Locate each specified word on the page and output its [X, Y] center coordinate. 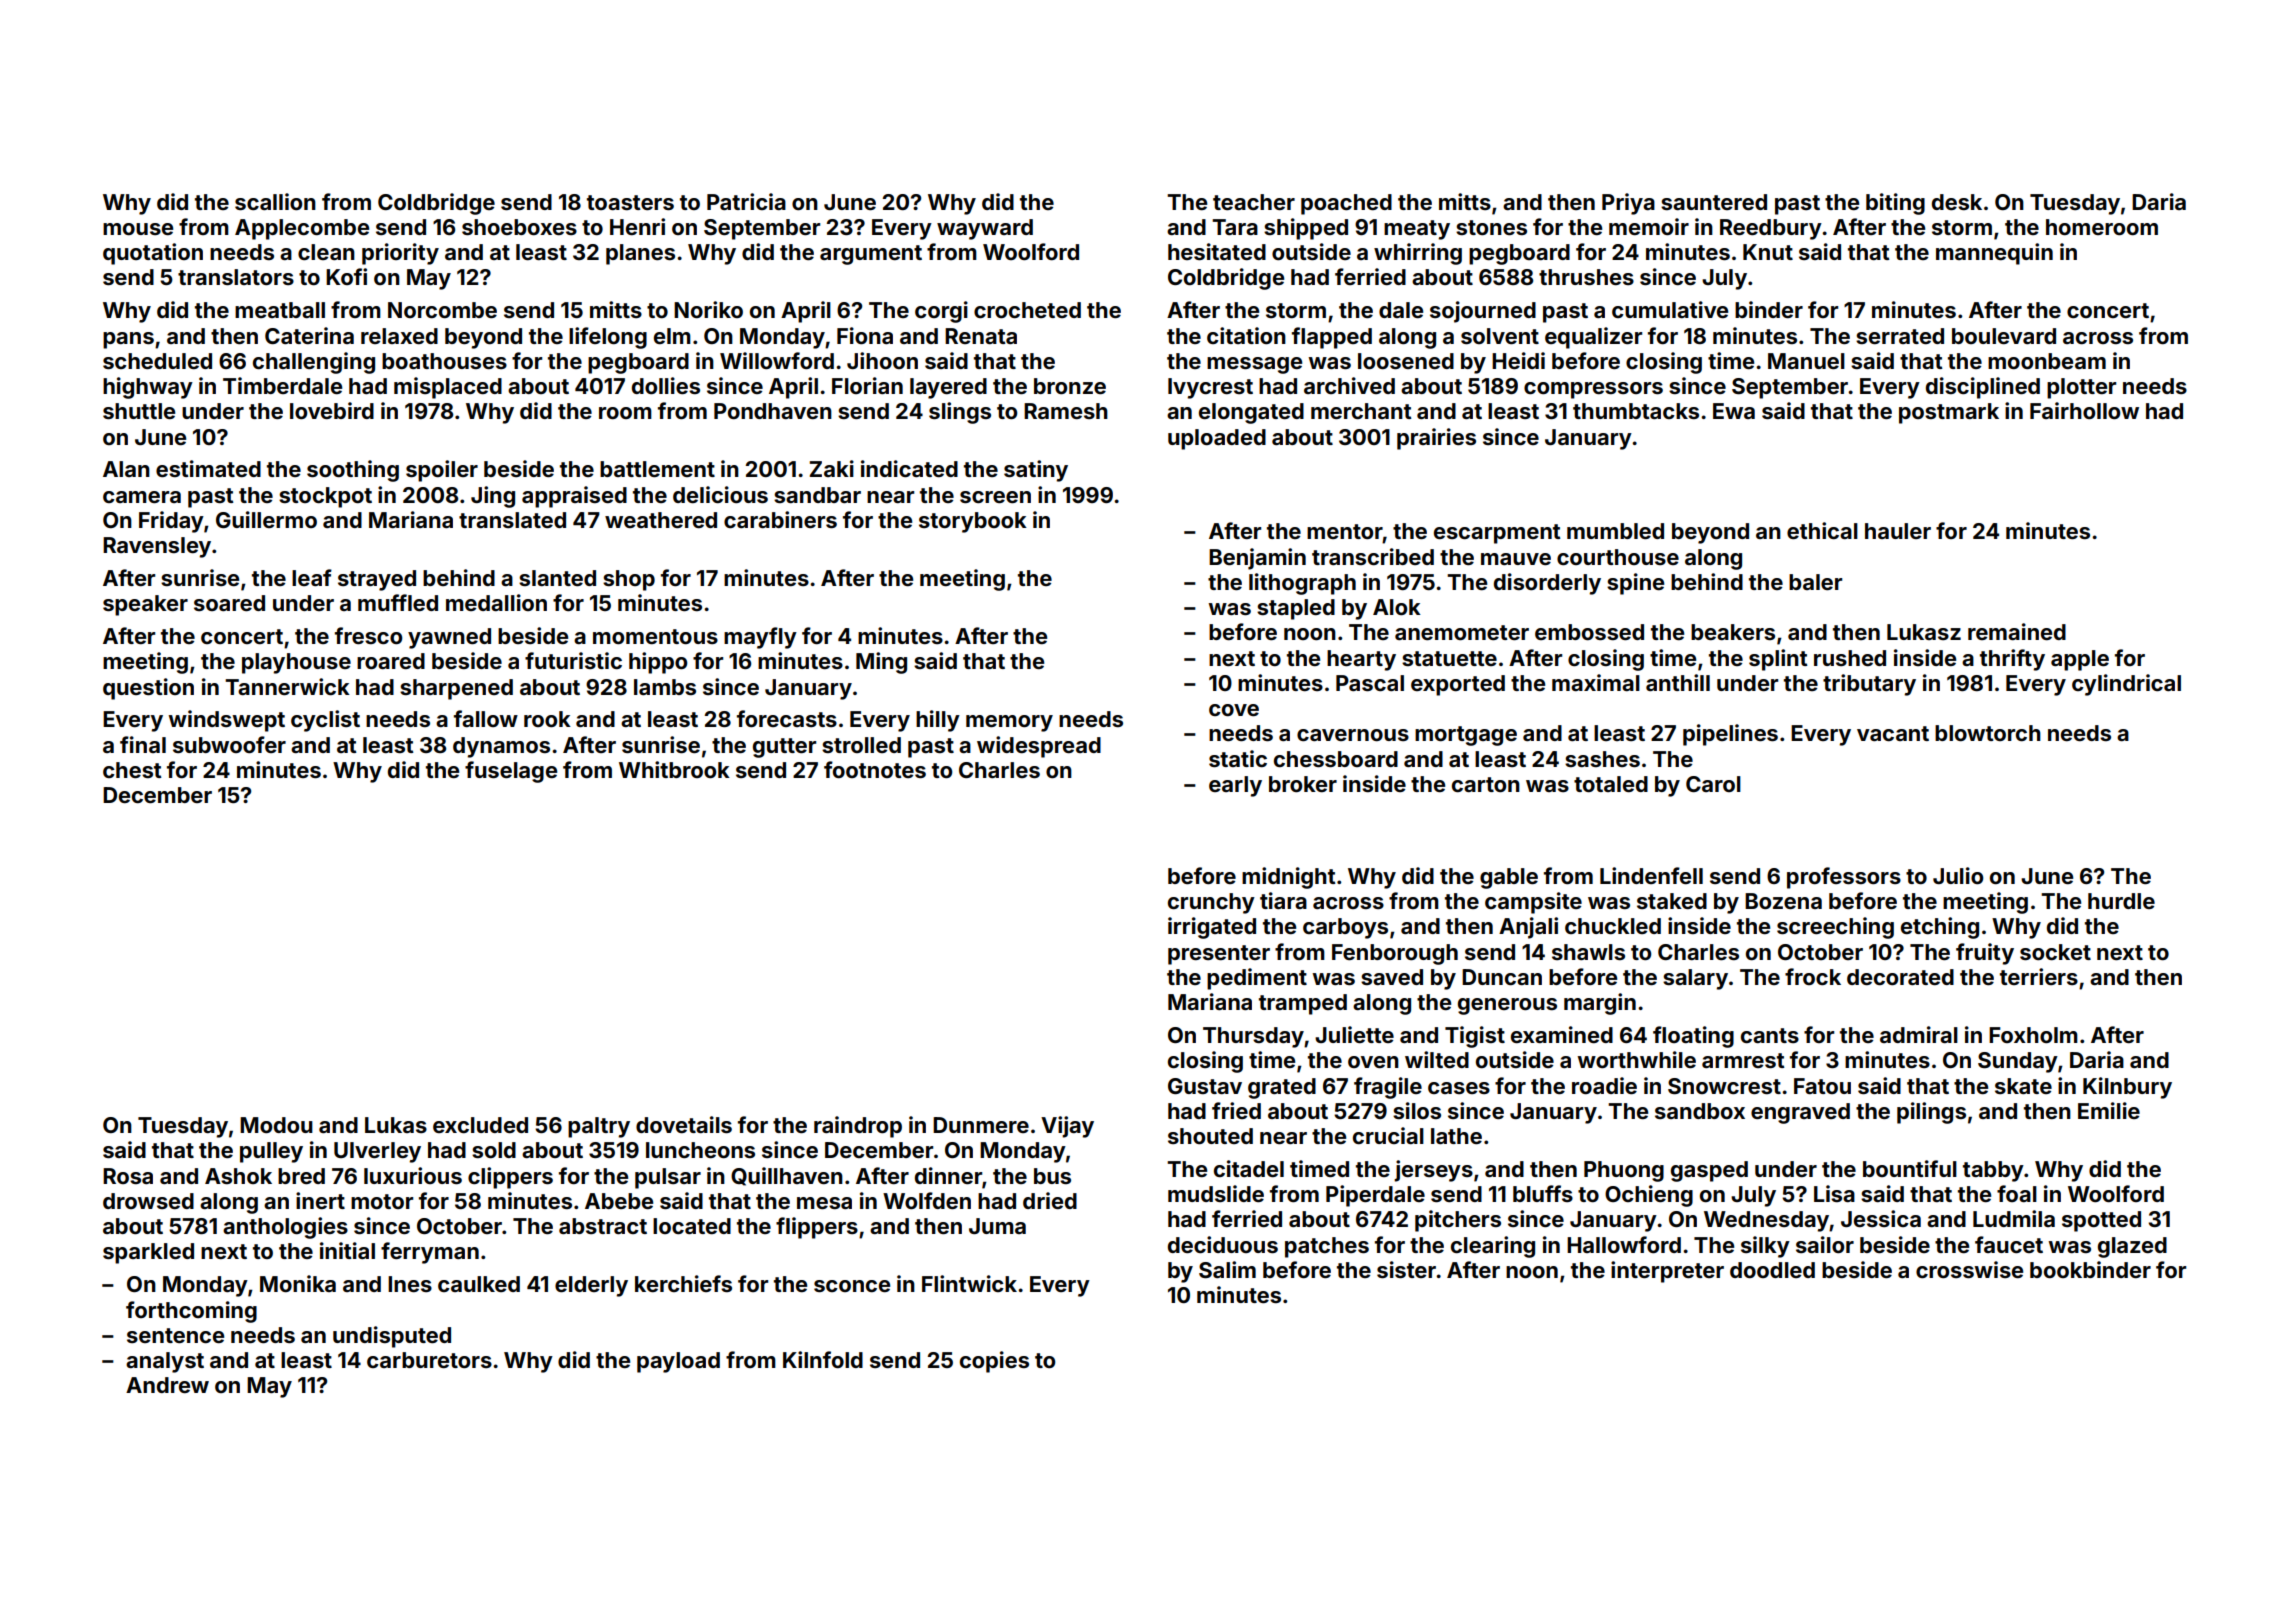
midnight [1288, 878]
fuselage [511, 772]
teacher [1254, 202]
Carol [1713, 784]
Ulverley [377, 1152]
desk [1957, 202]
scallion [275, 201]
